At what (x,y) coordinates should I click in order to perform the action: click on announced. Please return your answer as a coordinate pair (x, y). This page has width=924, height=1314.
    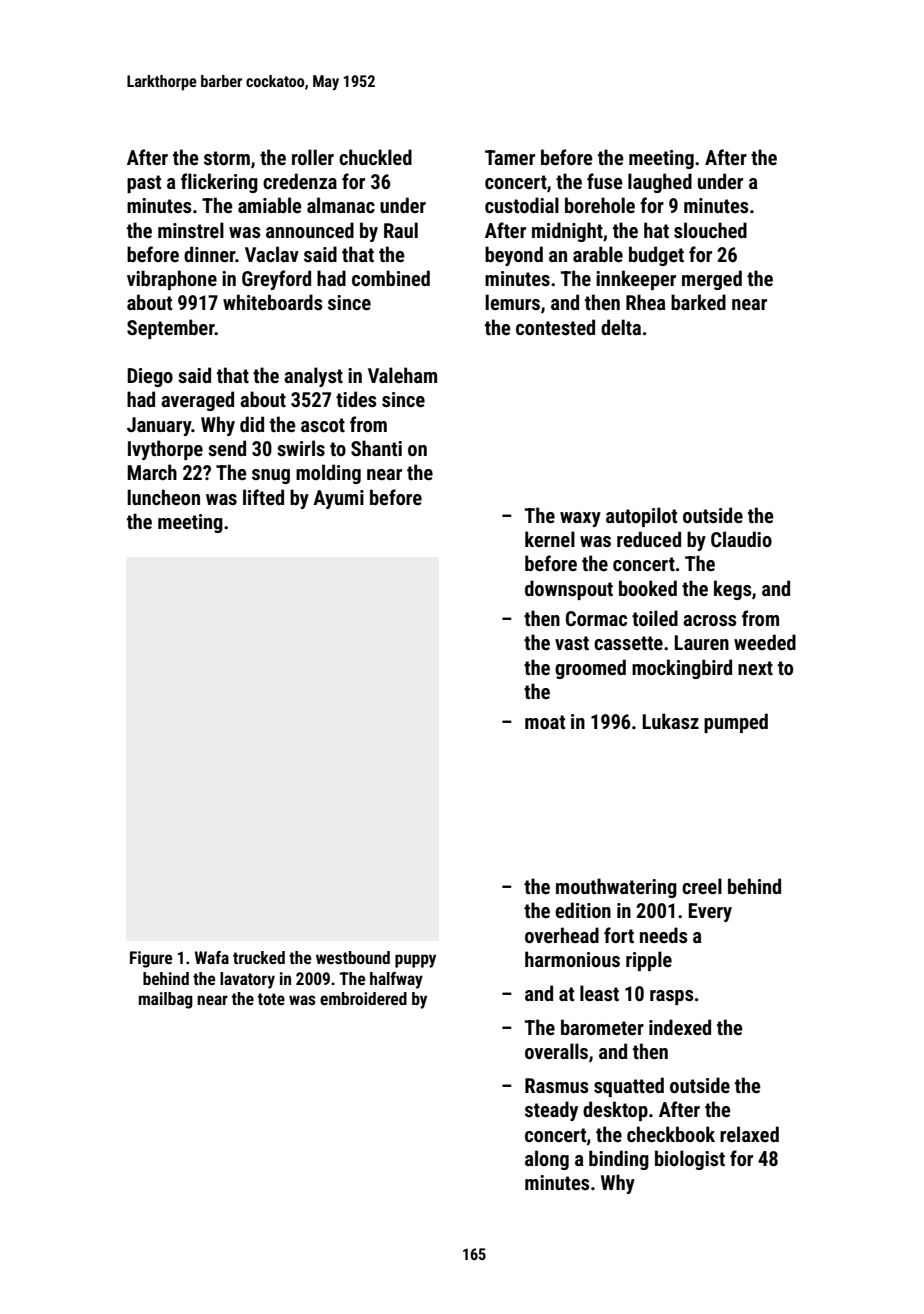
    Looking at the image, I should click on (310, 230).
